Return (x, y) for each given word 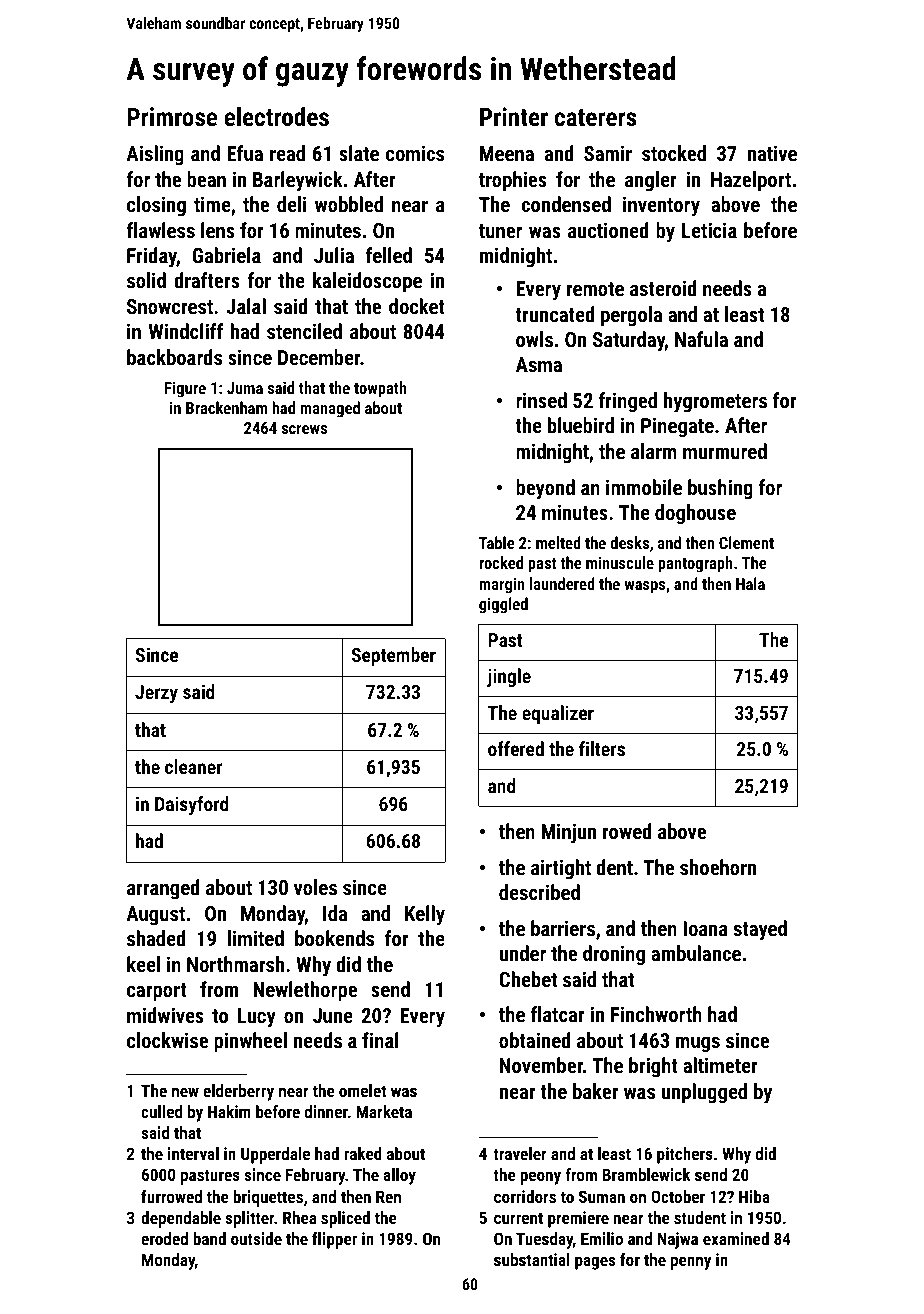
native (772, 153)
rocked (501, 562)
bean (206, 179)
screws (304, 429)
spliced (345, 1219)
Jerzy (156, 694)
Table (497, 542)
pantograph (695, 564)
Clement (746, 542)
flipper (334, 1240)
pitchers (685, 1155)
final (380, 1040)
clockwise (167, 1040)
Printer (514, 116)
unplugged (704, 1093)
